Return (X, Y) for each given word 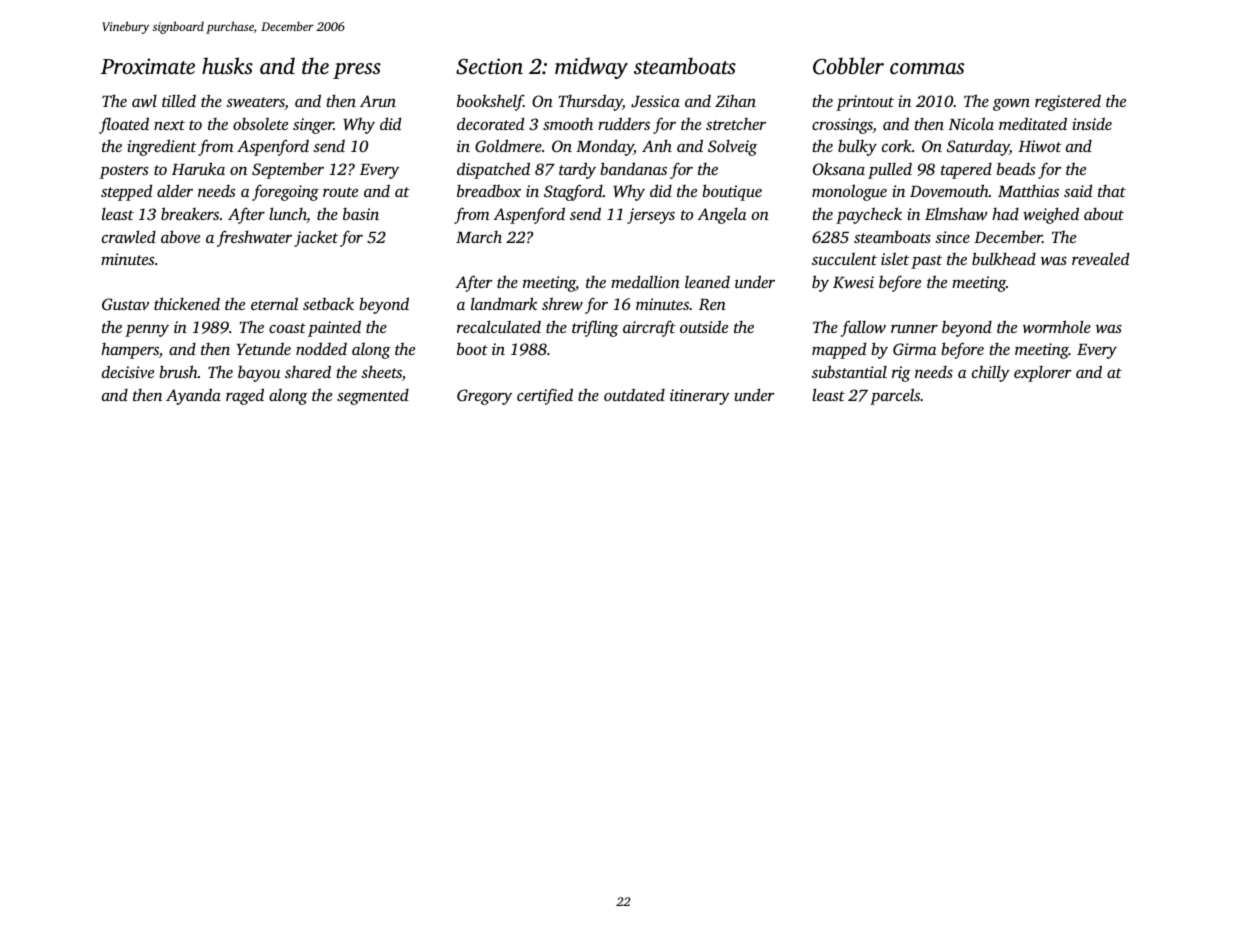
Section (489, 66)
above (180, 236)
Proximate (148, 66)
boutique (732, 192)
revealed (1100, 258)
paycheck (869, 215)
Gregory (484, 397)
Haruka (198, 168)
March (479, 237)
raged (245, 396)
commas (927, 68)
